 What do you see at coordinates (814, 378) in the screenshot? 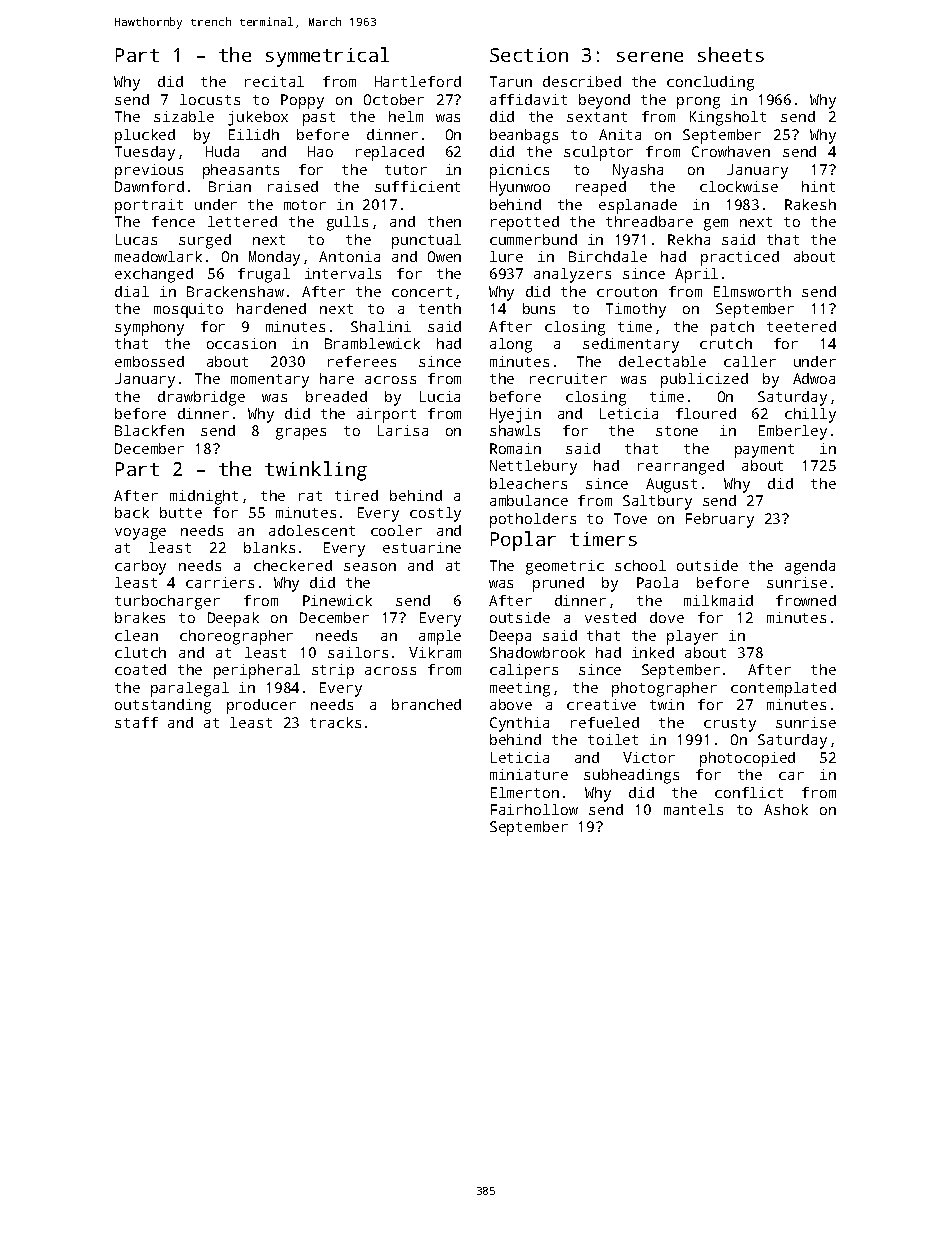
I see `Adwoa` at bounding box center [814, 378].
